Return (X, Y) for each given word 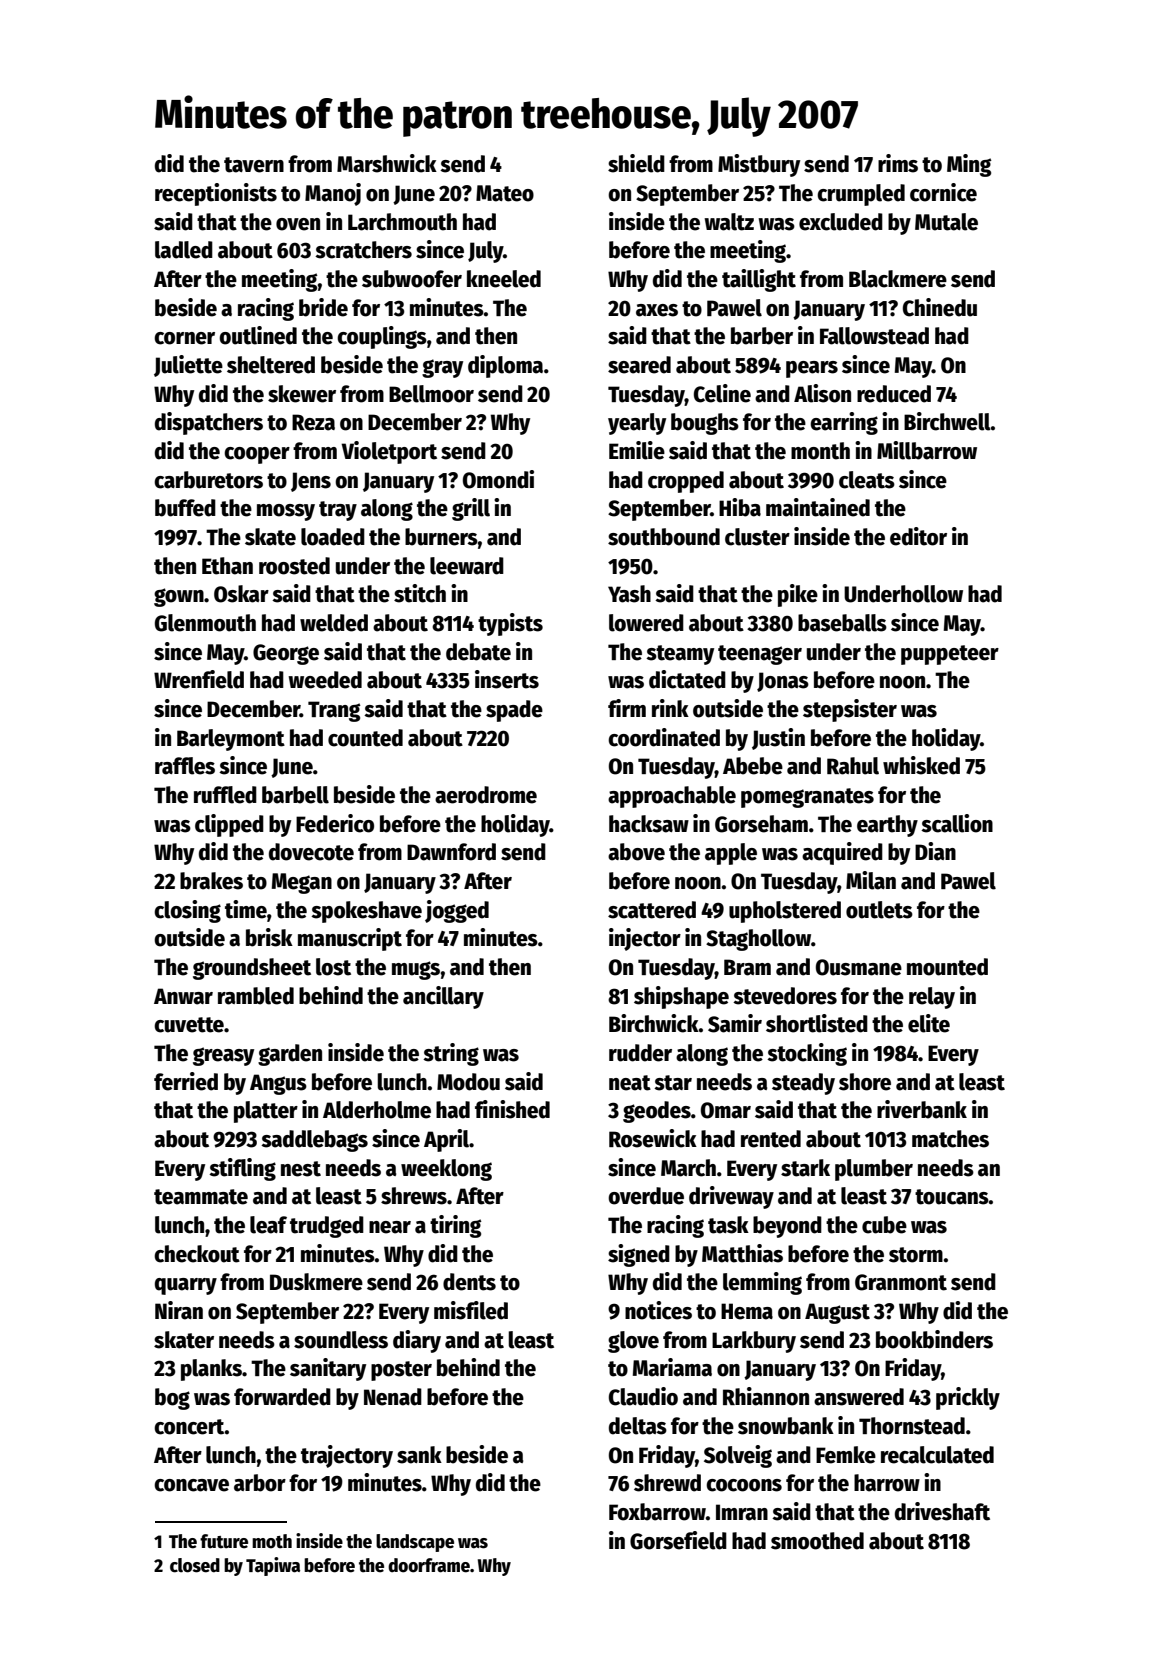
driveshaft (942, 1511)
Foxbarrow (657, 1512)
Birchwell (947, 421)
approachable (672, 797)
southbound (664, 537)
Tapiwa (273, 1566)
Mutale (946, 222)
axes (657, 310)
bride (323, 307)
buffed (185, 508)
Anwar (183, 996)
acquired (842, 853)
